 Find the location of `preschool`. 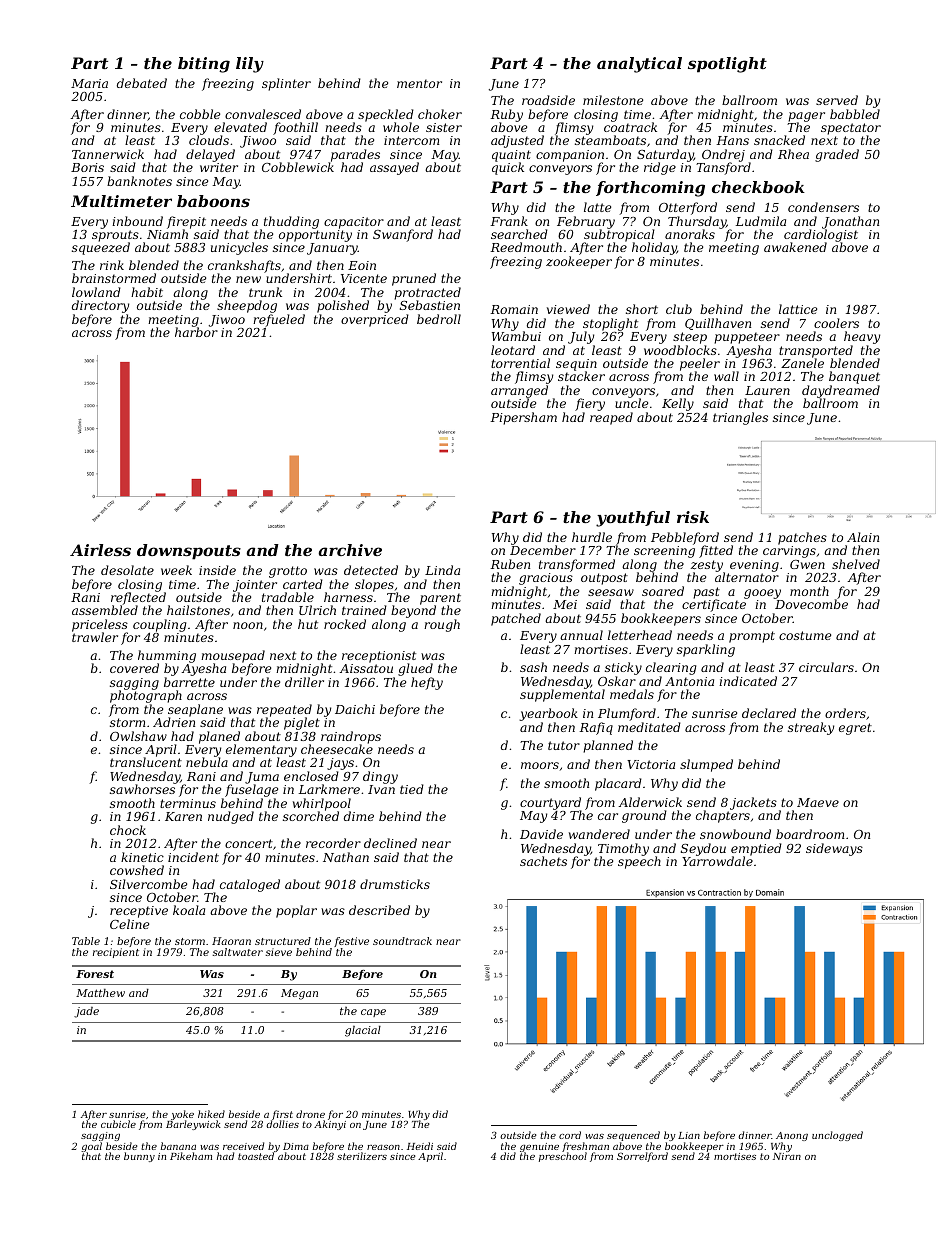

preschool is located at coordinates (563, 1157).
